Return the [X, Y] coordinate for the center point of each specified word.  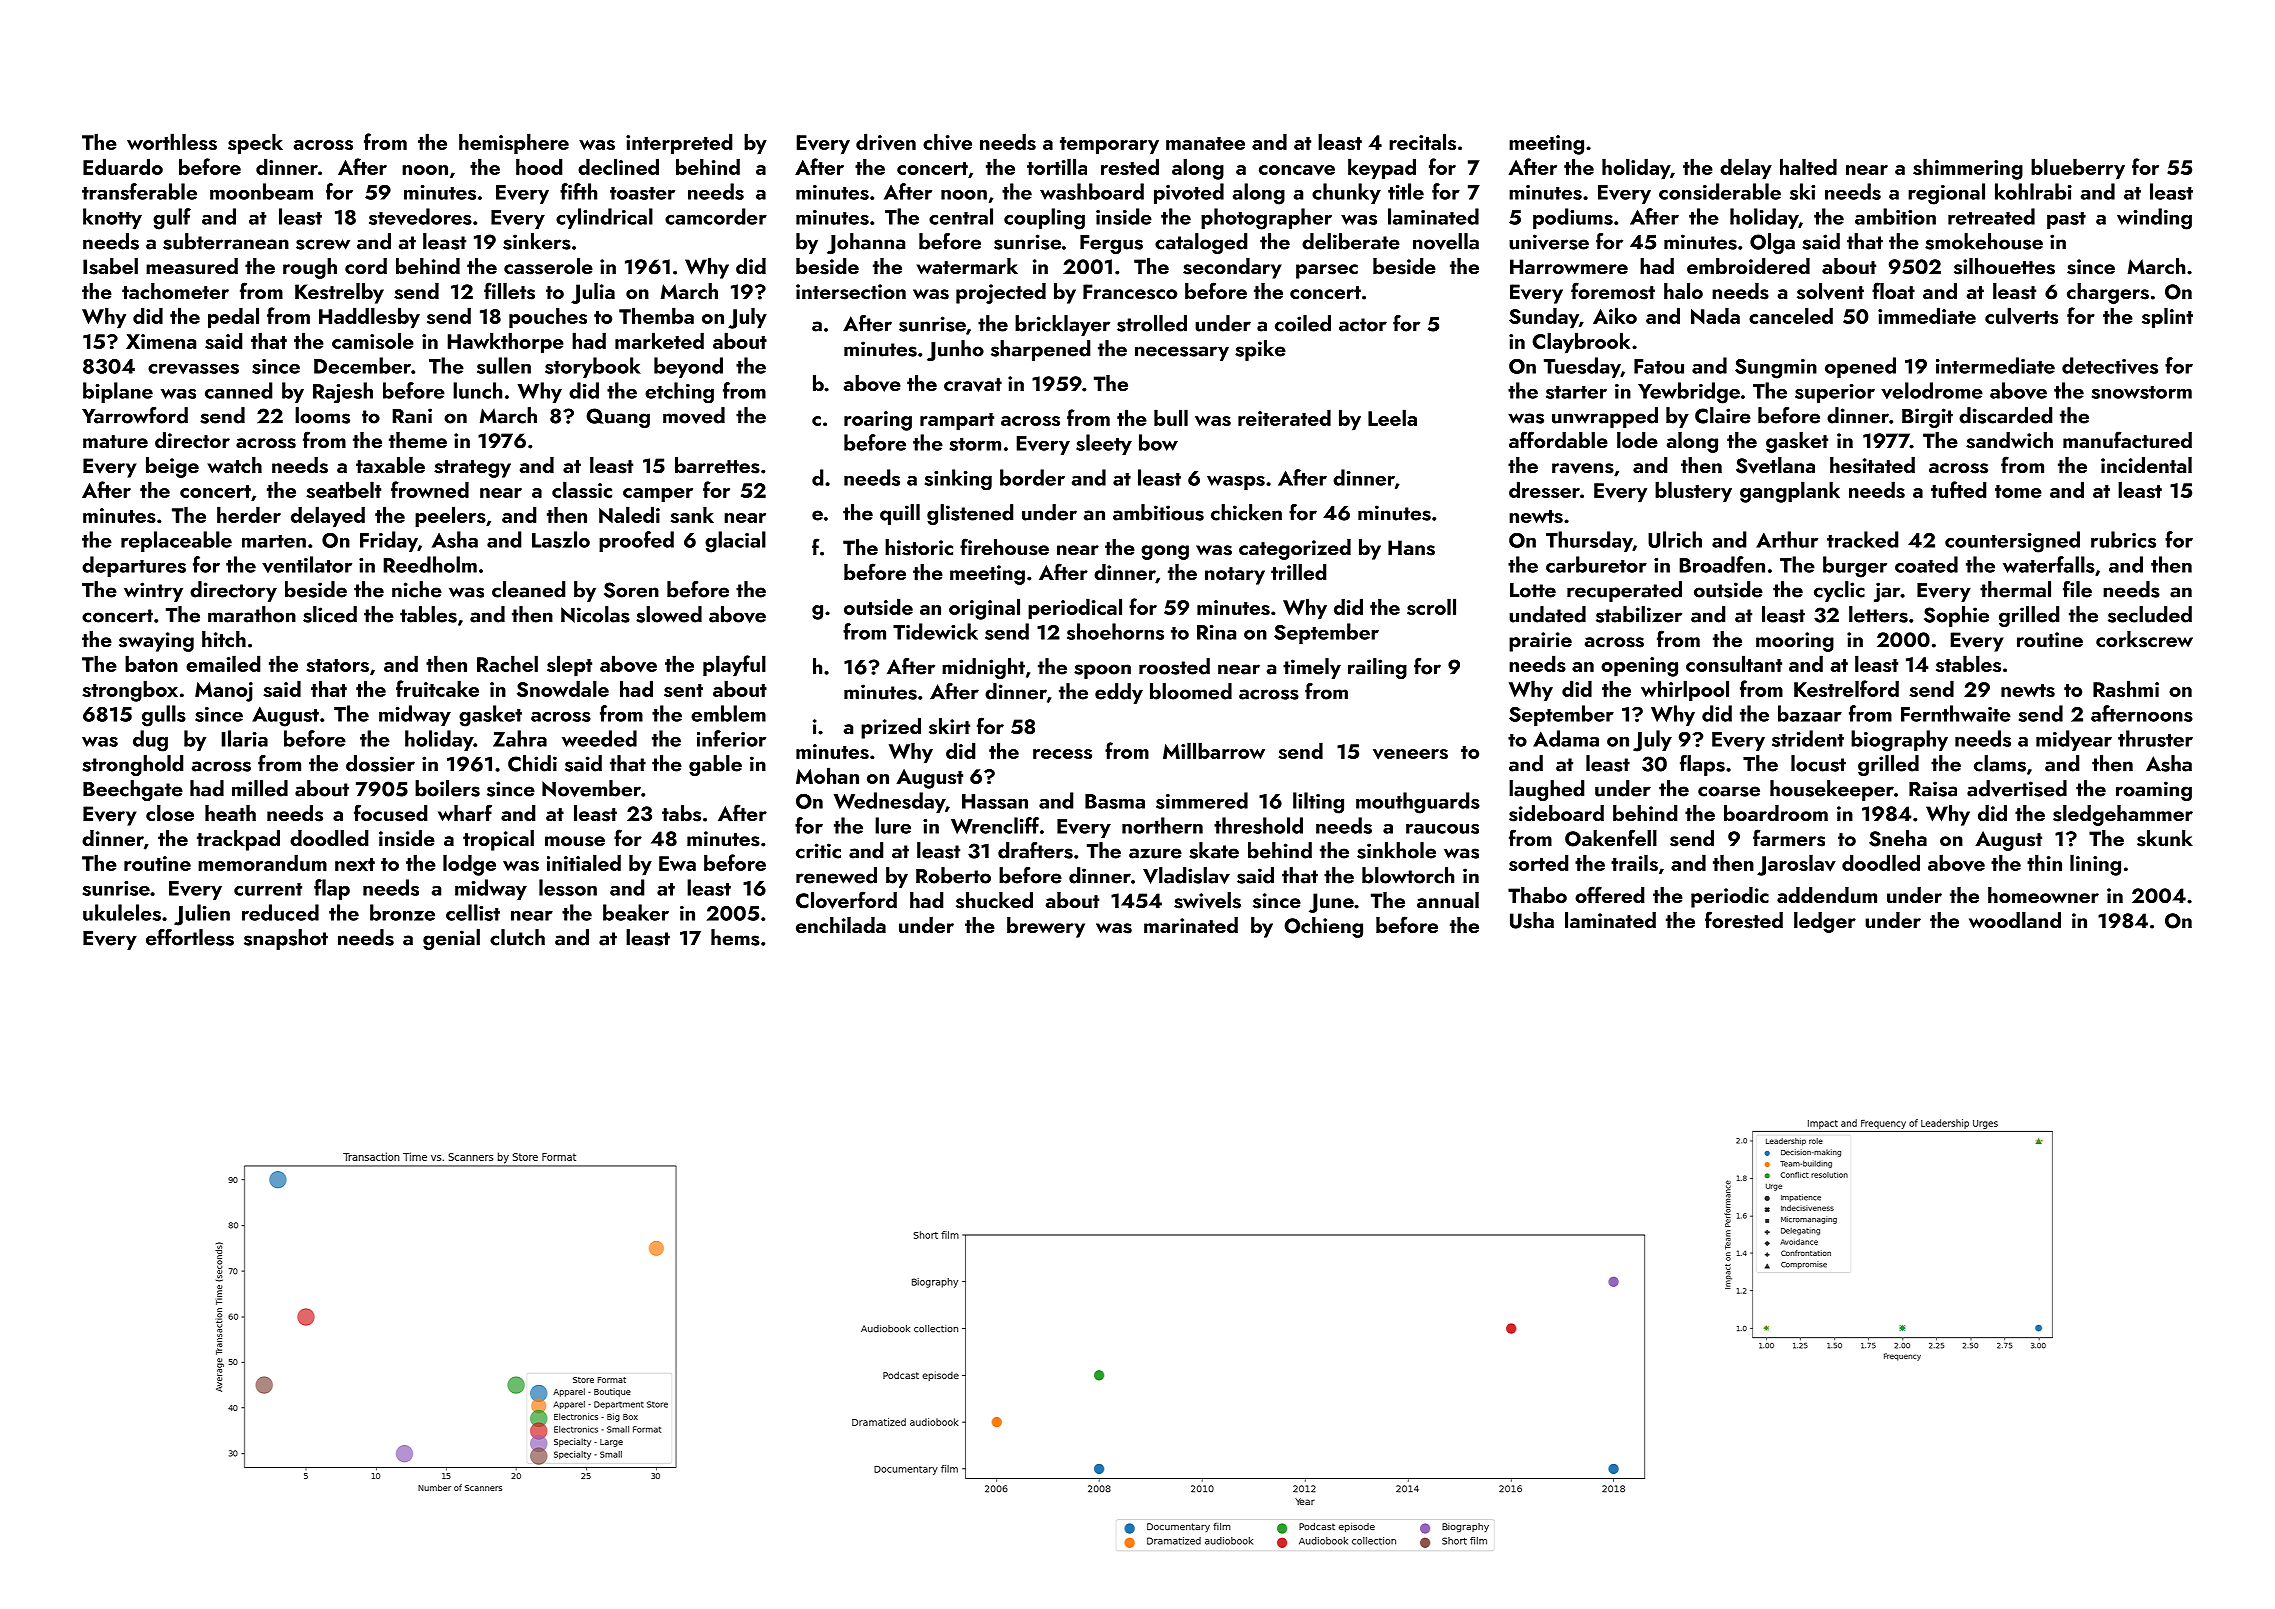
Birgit [1927, 418]
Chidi [532, 763]
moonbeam [261, 191]
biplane [118, 392]
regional [1946, 194]
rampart [957, 422]
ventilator [307, 564]
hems [735, 937]
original [984, 609]
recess [1062, 754]
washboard [1092, 191]
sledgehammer [2123, 815]
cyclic [1839, 591]
